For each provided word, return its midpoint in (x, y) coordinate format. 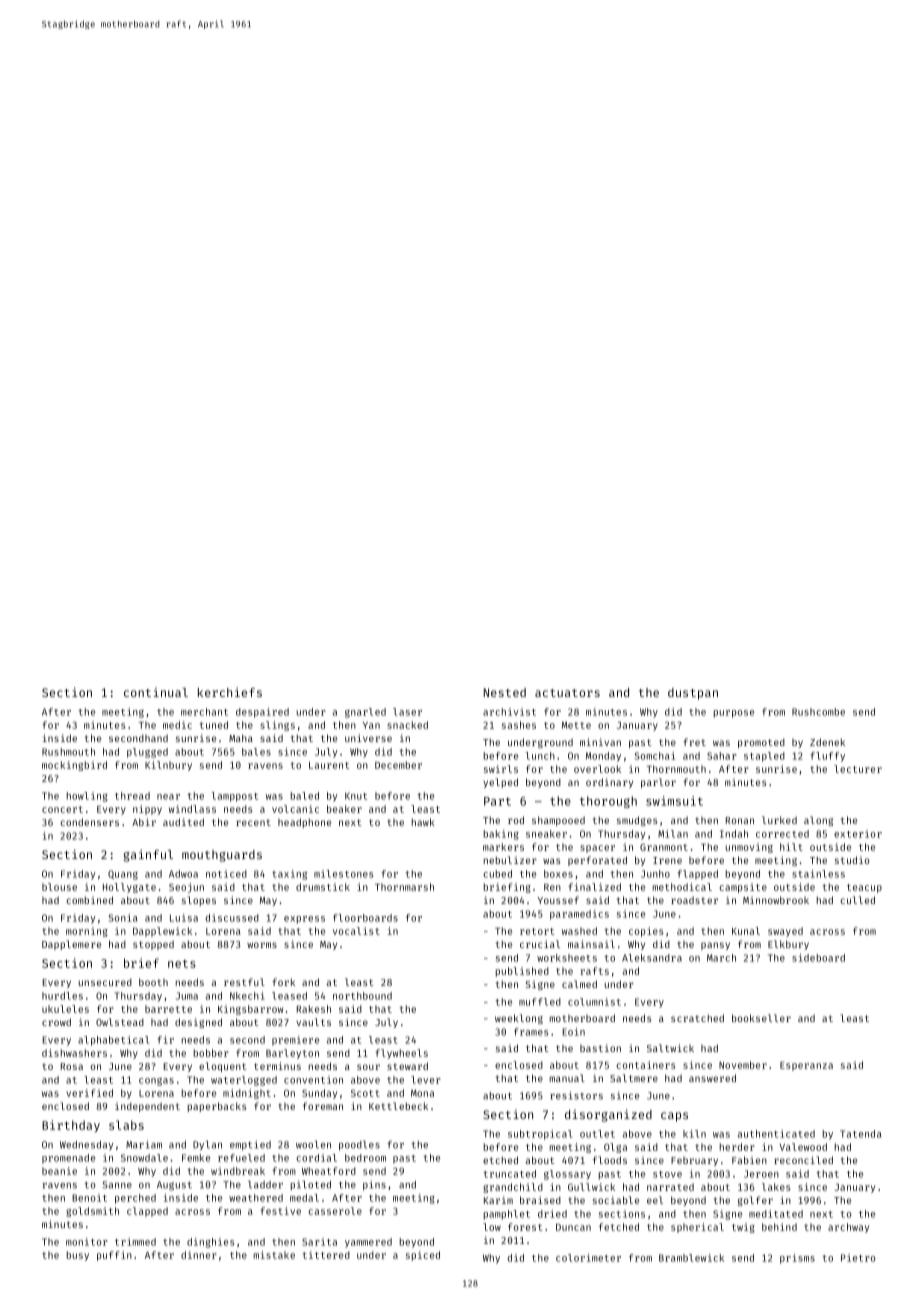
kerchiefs (230, 692)
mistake (274, 1255)
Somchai (654, 756)
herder (737, 1147)
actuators (567, 693)
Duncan (573, 1227)
